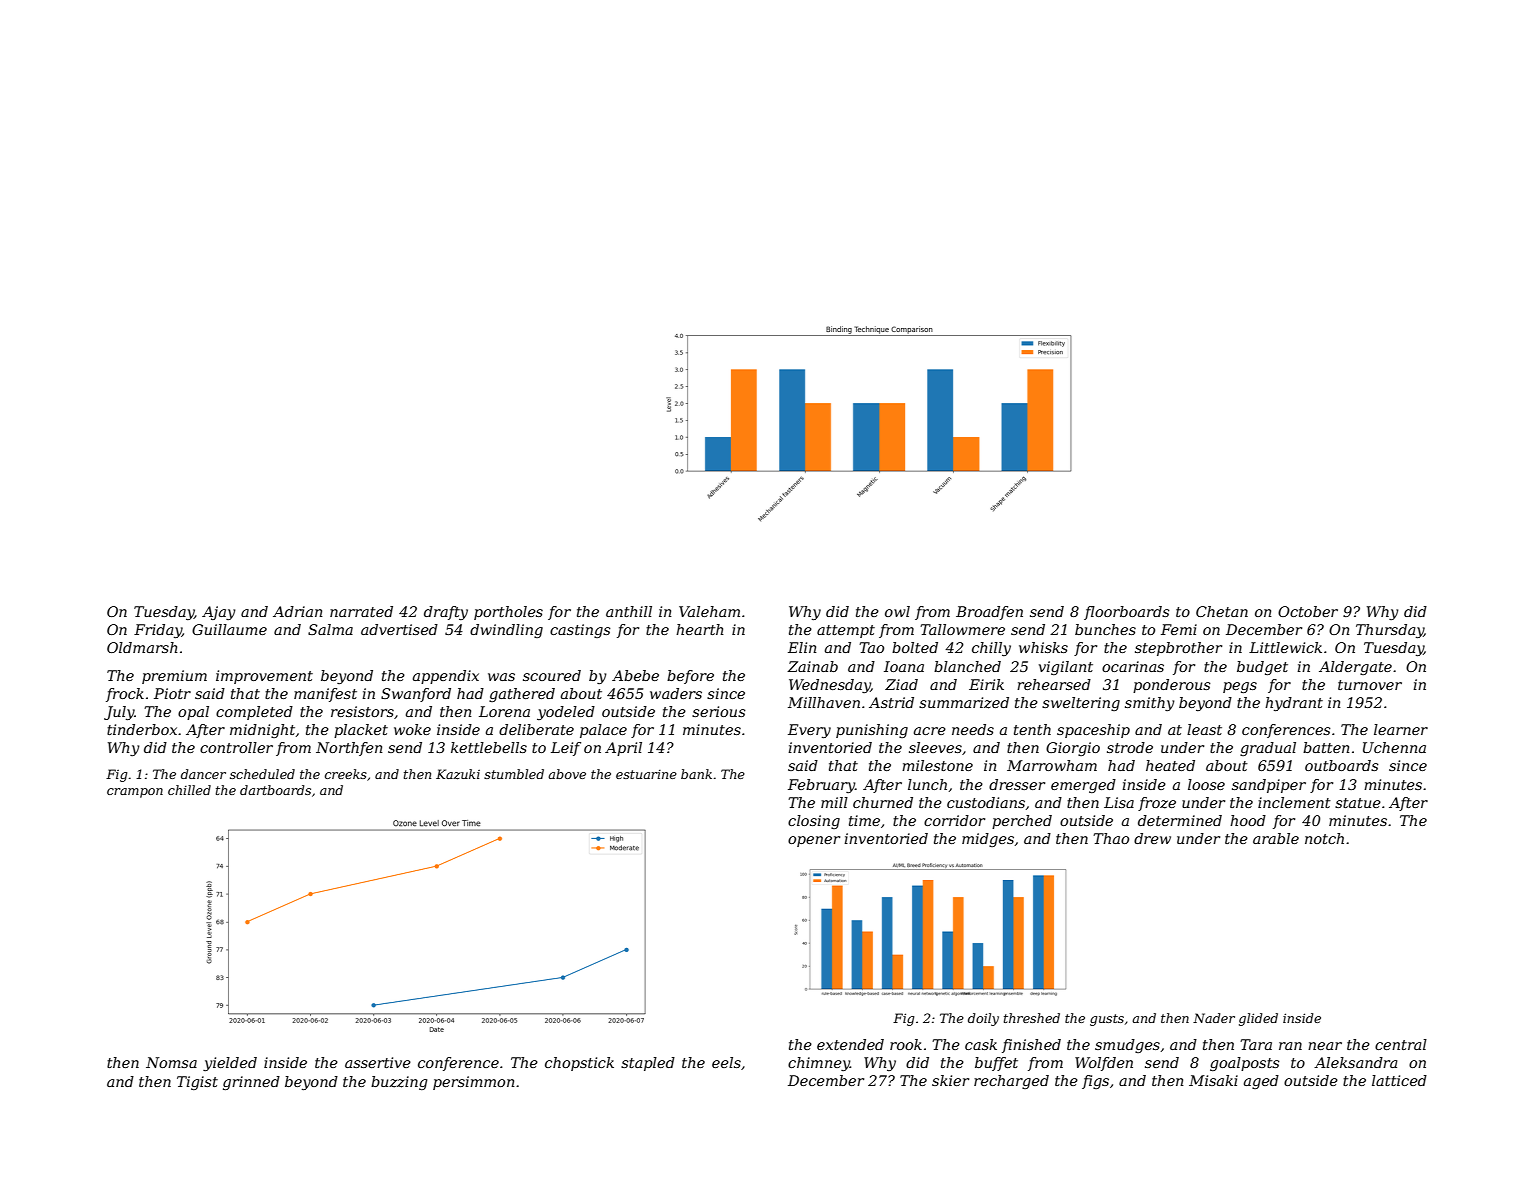 This screenshot has width=1534, height=1185. What do you see at coordinates (726, 1062) in the screenshot?
I see `eels` at bounding box center [726, 1062].
